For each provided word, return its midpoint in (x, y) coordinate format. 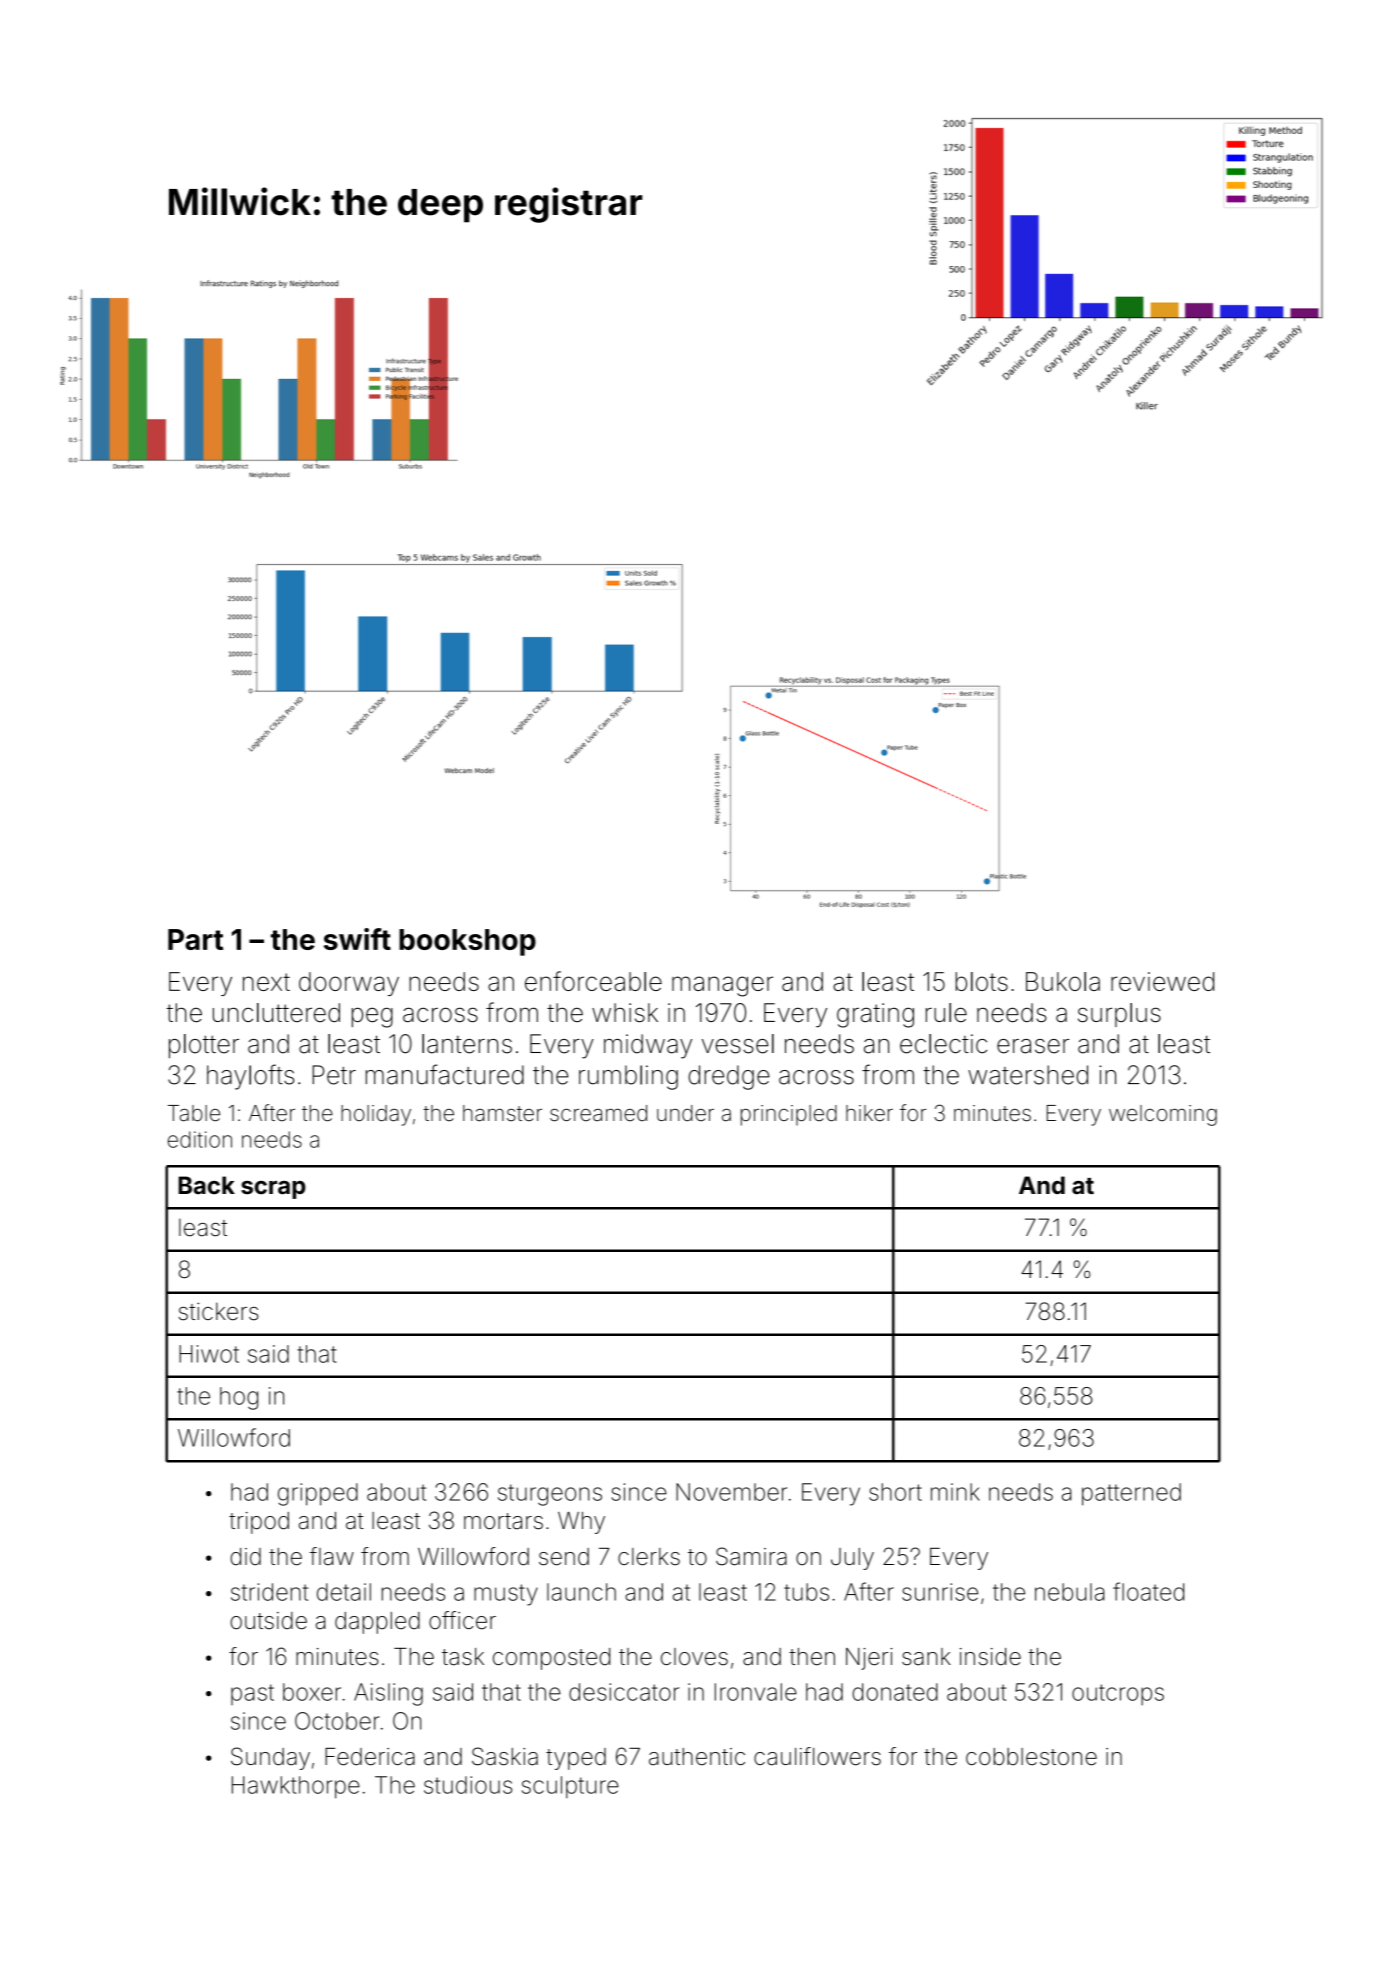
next (266, 982)
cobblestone (1031, 1757)
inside (990, 1657)
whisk (625, 1012)
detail (344, 1592)
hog (239, 1398)
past (252, 1694)
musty (506, 1595)
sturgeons (550, 1495)
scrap (273, 1190)
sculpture (570, 1787)
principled (789, 1115)
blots (982, 981)
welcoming (1163, 1115)
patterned (1131, 1494)
